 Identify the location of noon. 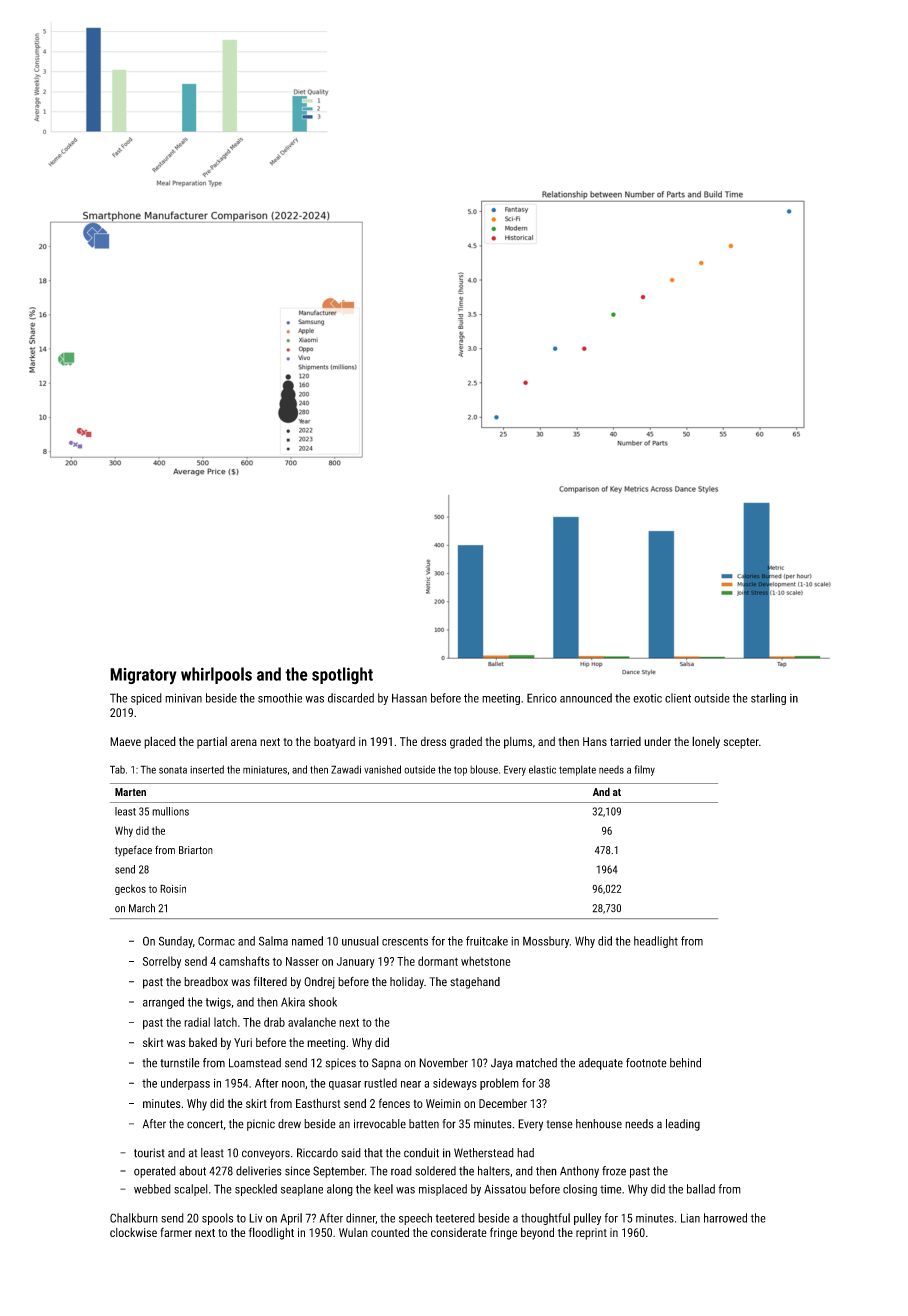
(293, 1084).
